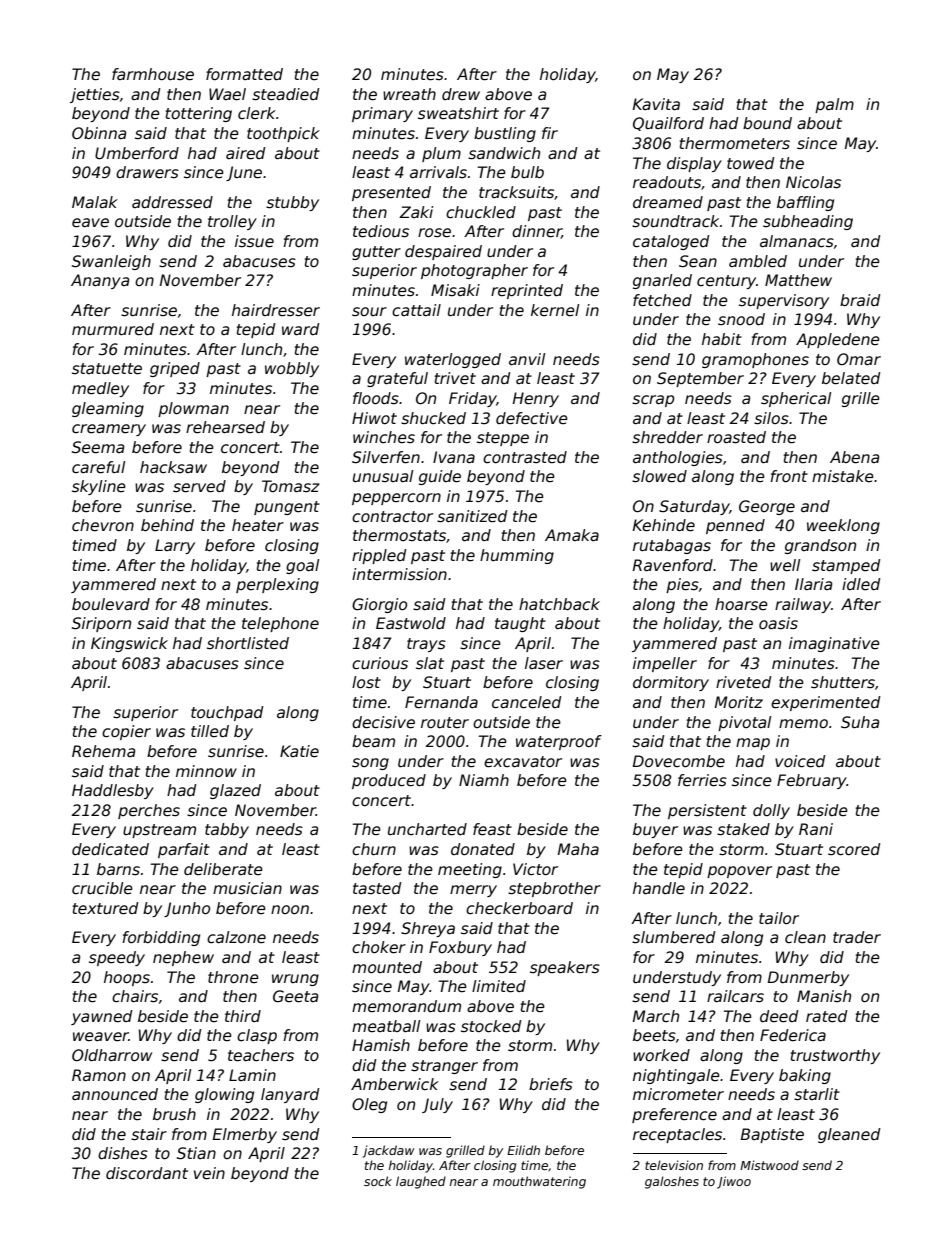  Describe the element at coordinates (103, 751) in the image. I see `Rehema` at that location.
